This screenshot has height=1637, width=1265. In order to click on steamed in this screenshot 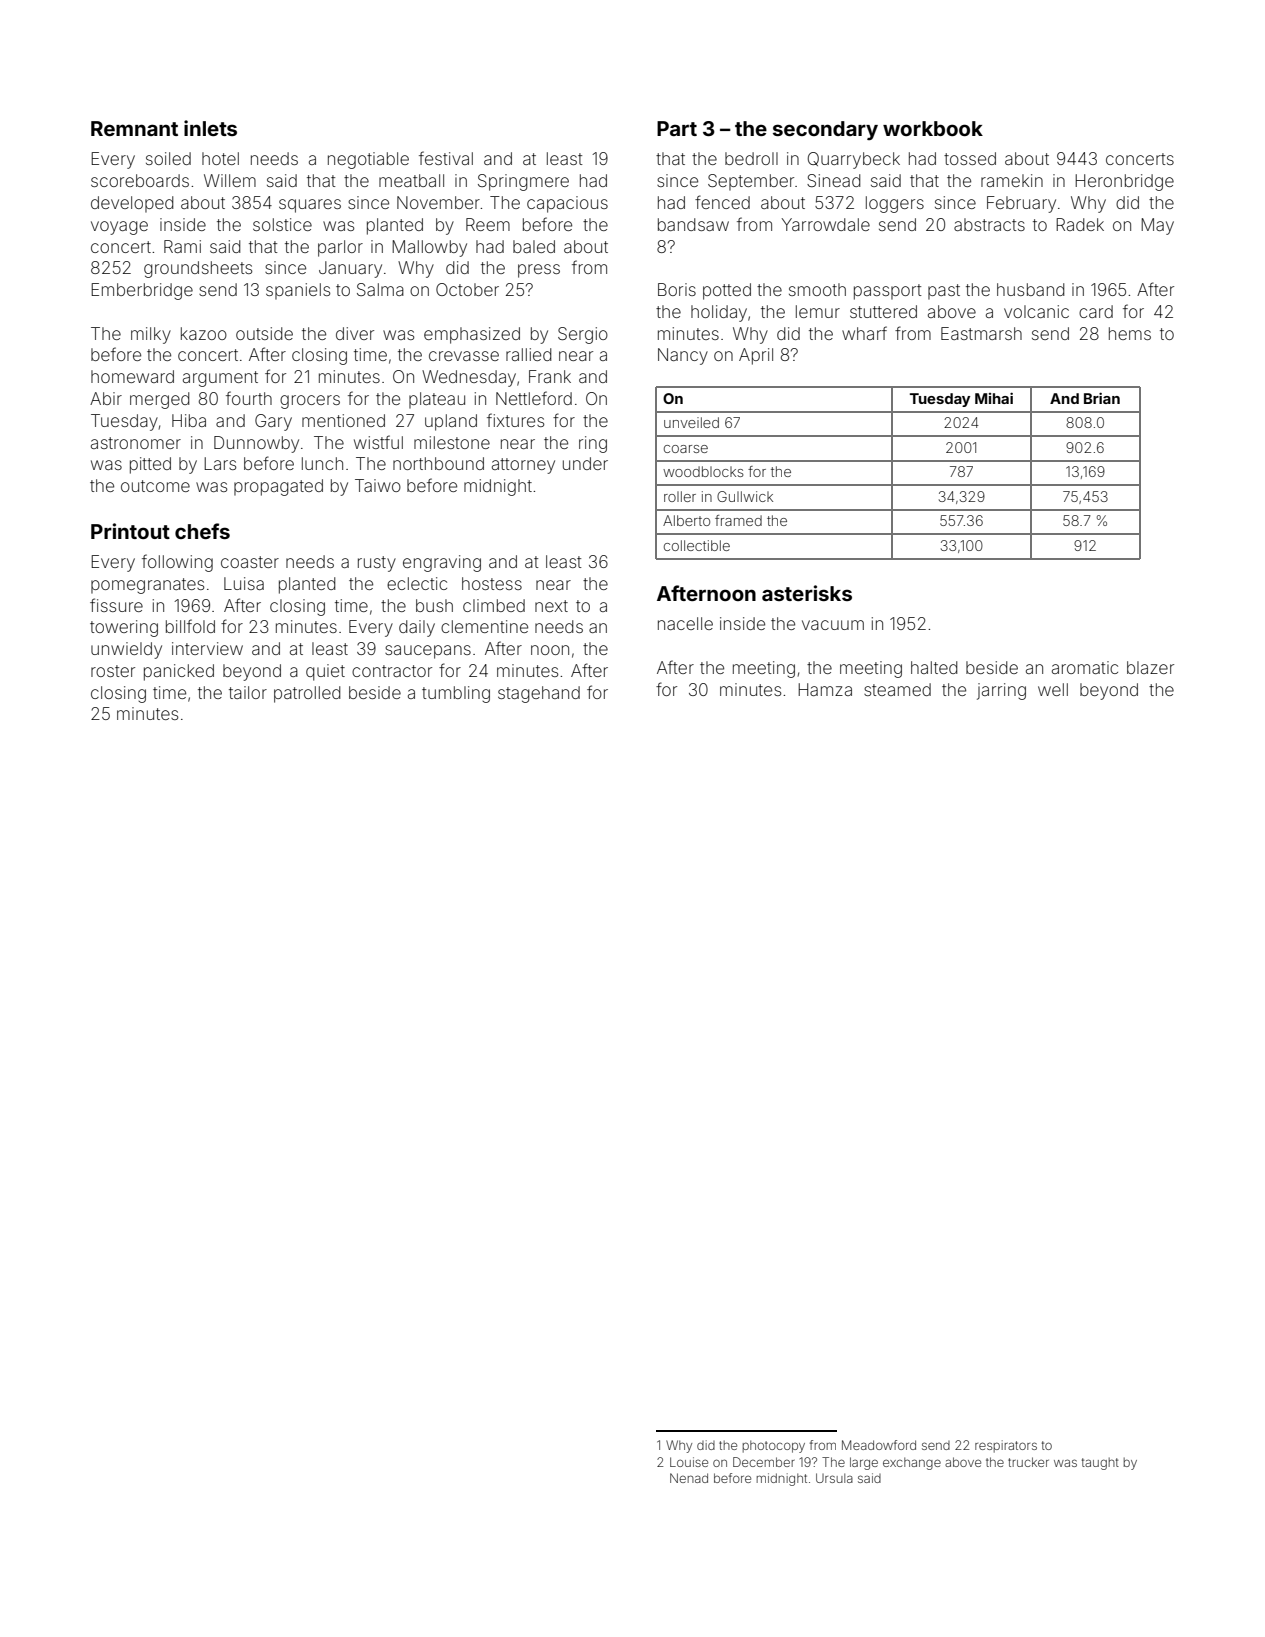, I will do `click(897, 689)`.
